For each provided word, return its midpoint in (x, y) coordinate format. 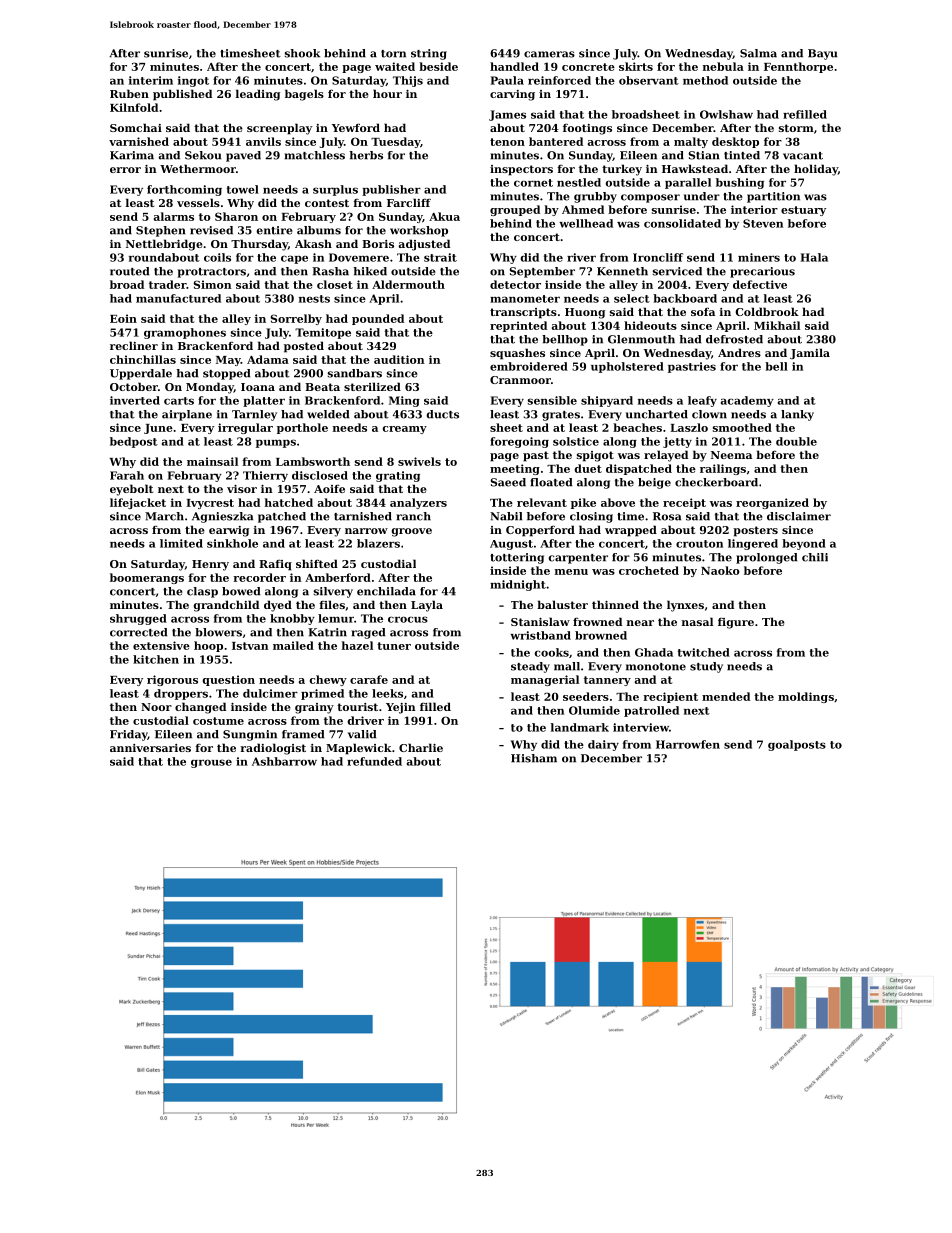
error (125, 170)
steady (530, 667)
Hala (814, 257)
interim (151, 80)
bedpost (134, 442)
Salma (758, 53)
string (429, 54)
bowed (241, 591)
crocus (408, 619)
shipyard (607, 401)
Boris (378, 244)
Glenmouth (641, 339)
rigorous (172, 680)
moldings (806, 697)
